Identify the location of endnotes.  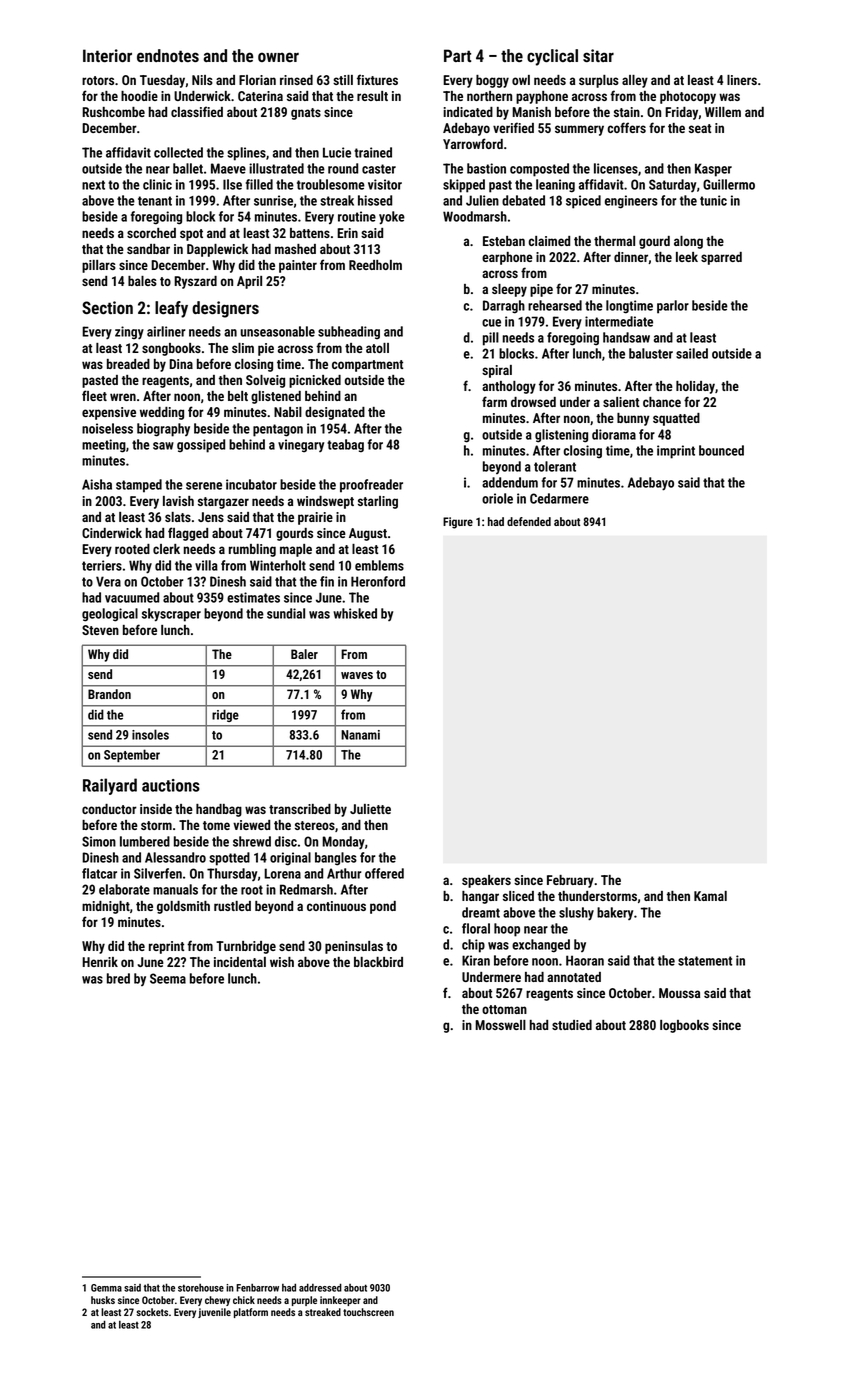
(168, 55).
